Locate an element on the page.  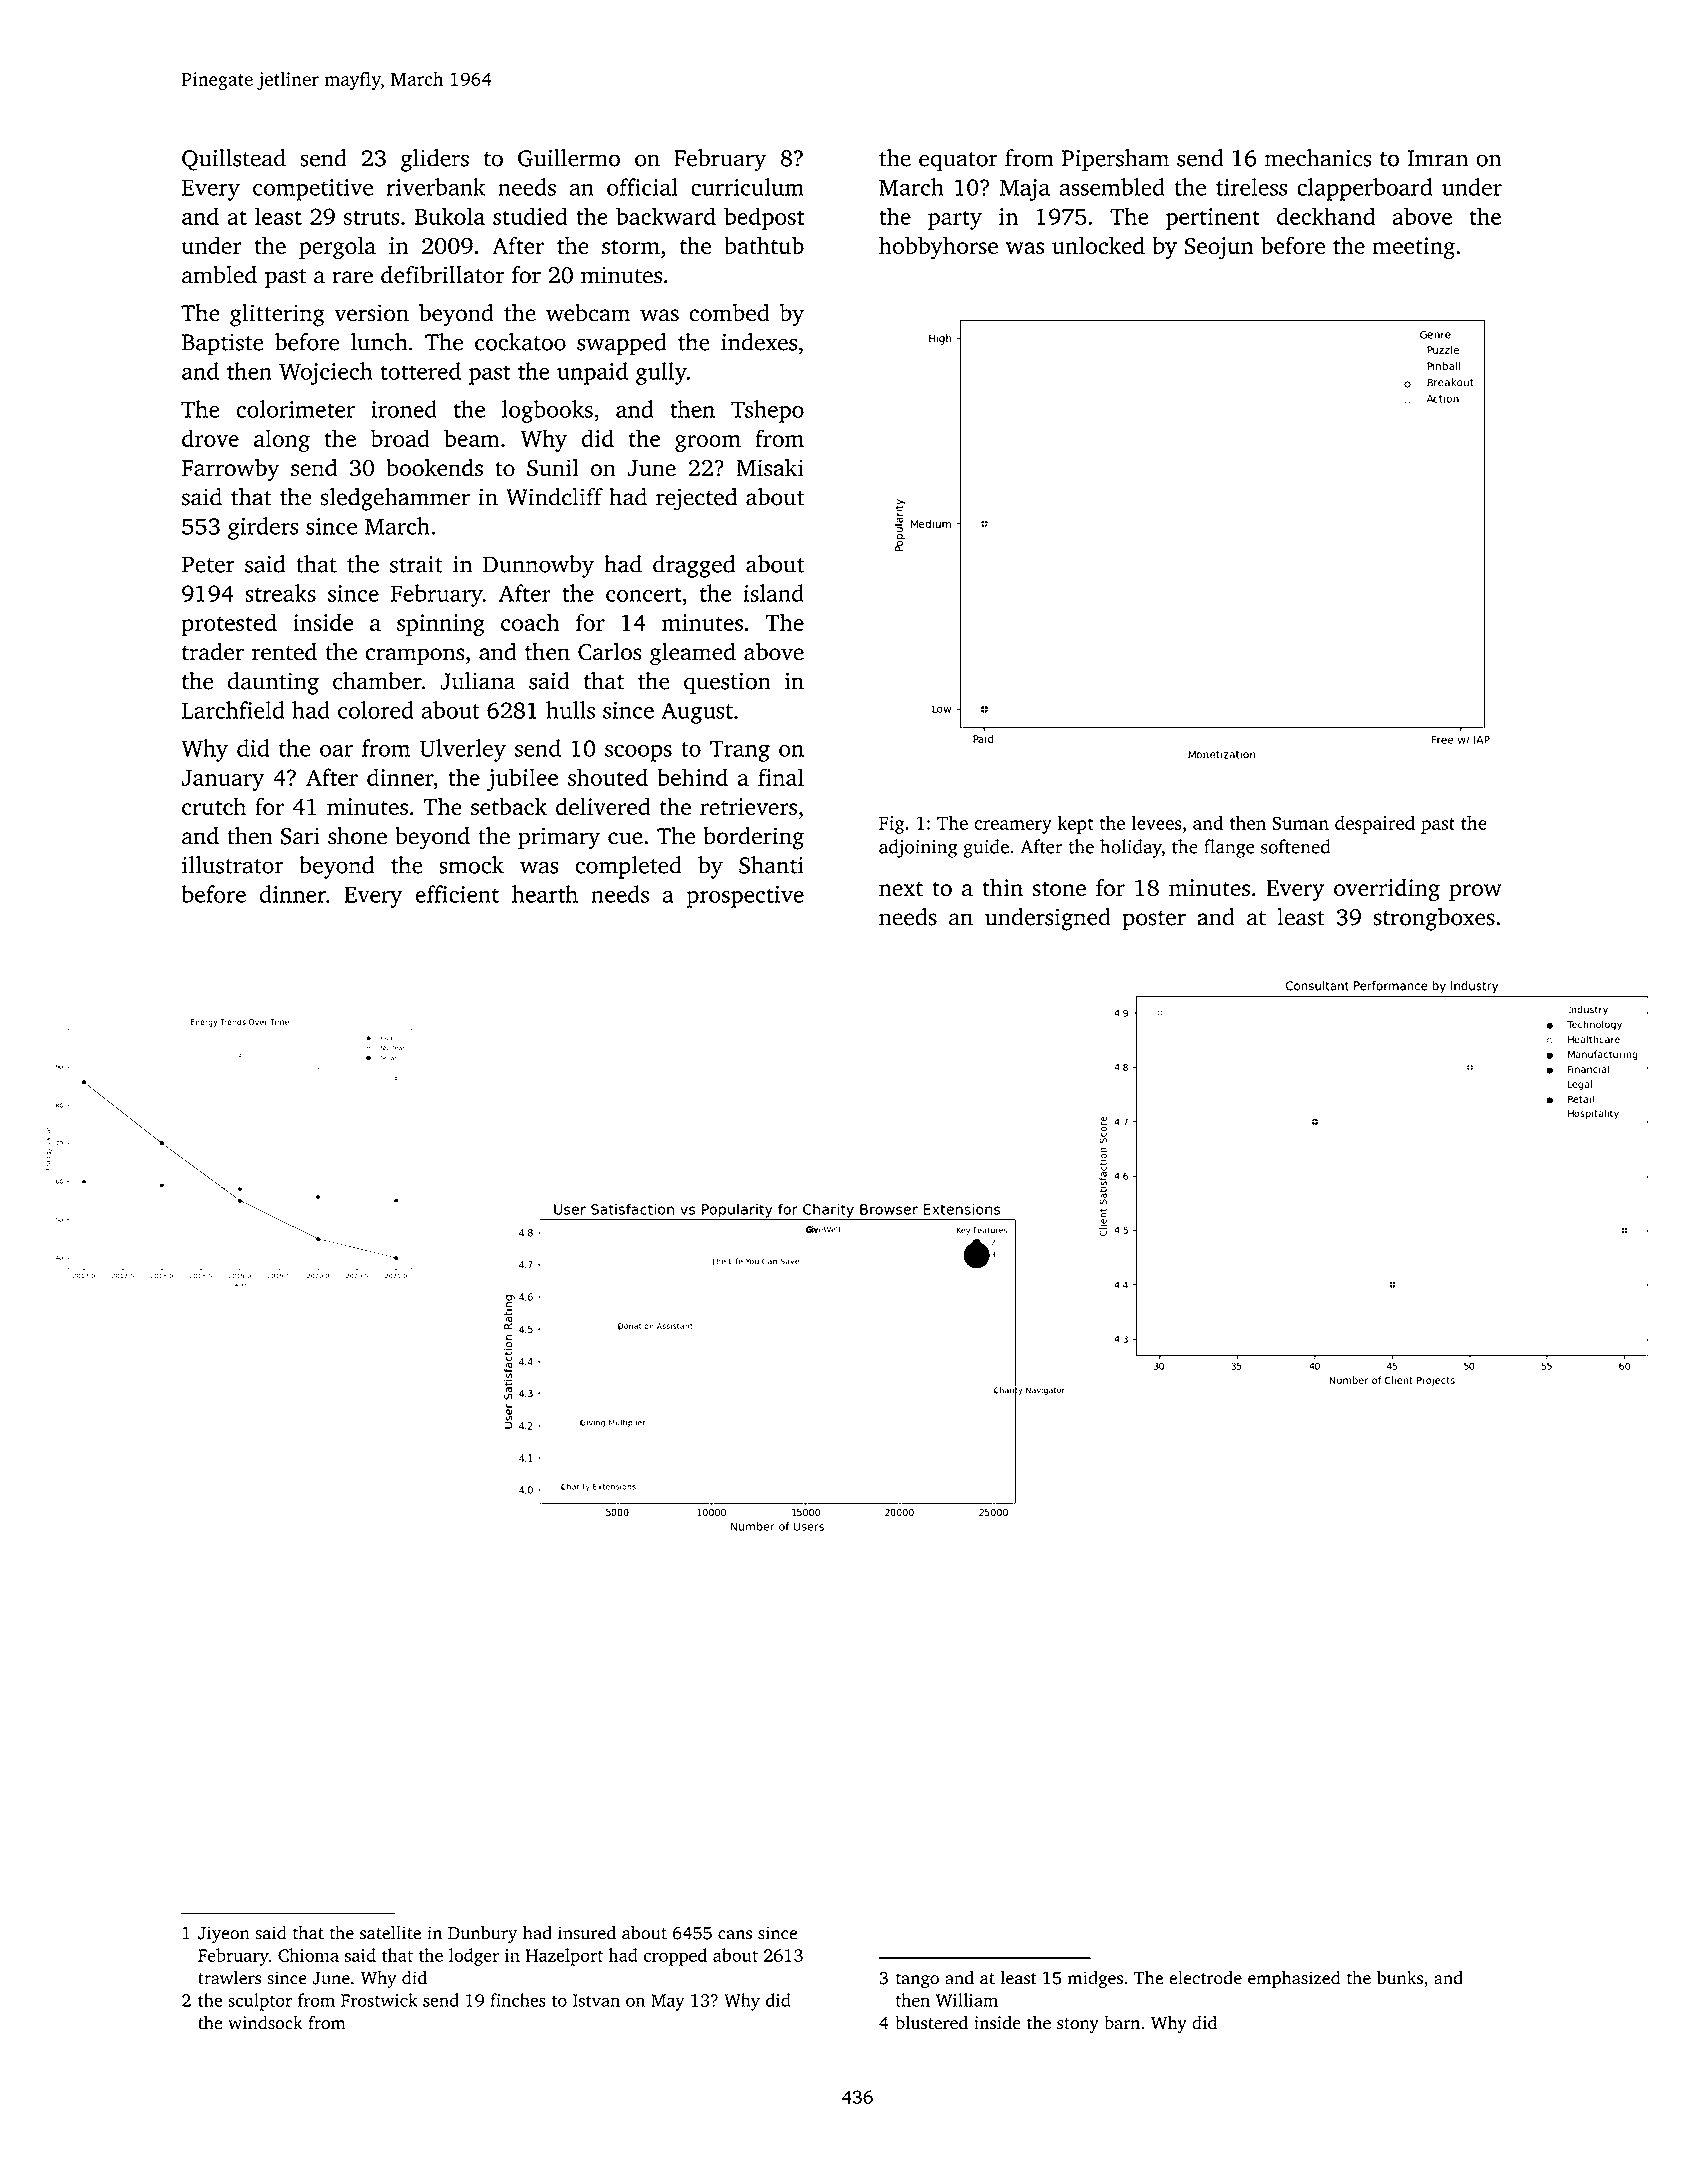
Misaki is located at coordinates (770, 467).
